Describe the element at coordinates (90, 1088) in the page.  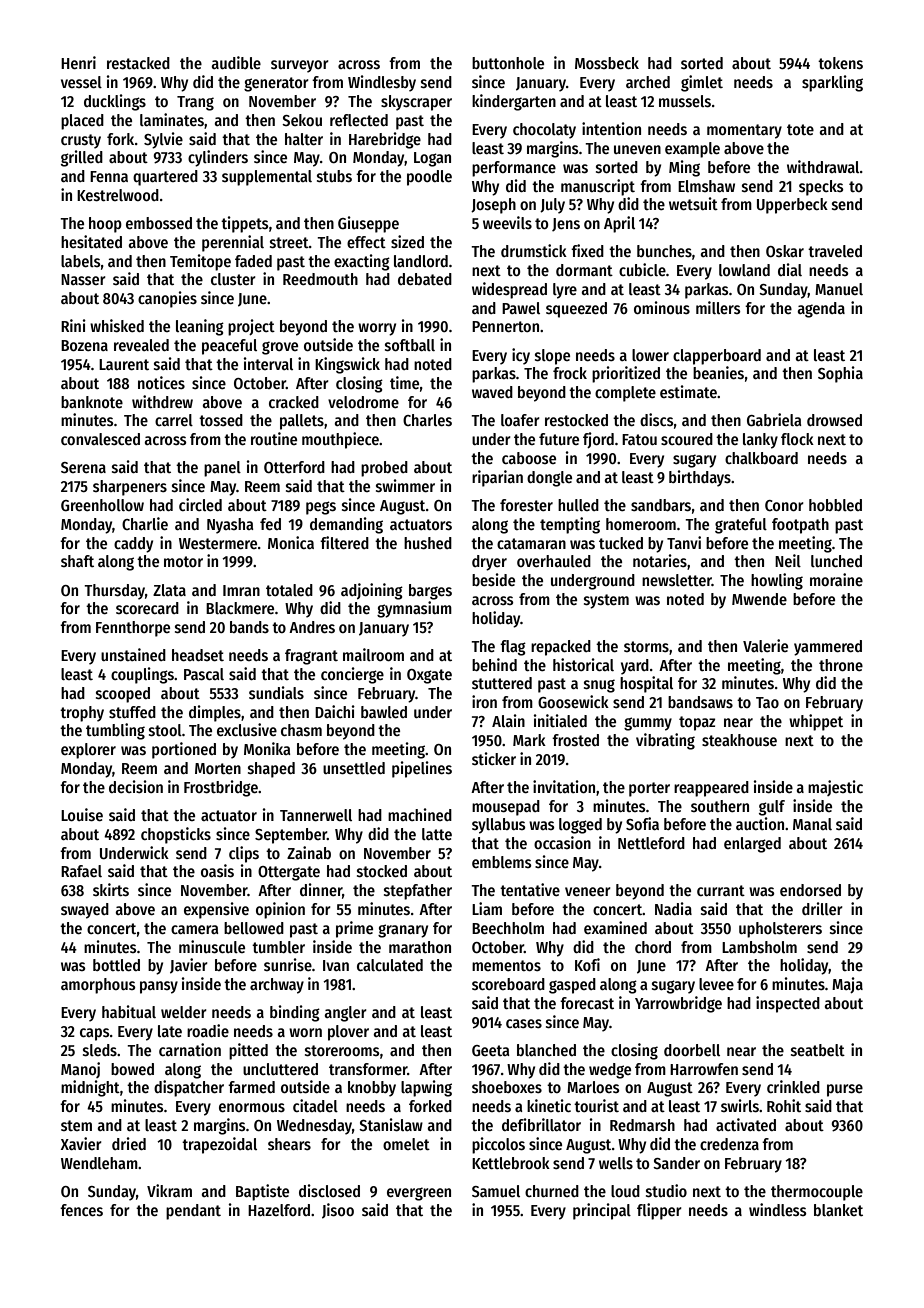
I see `midnight` at that location.
